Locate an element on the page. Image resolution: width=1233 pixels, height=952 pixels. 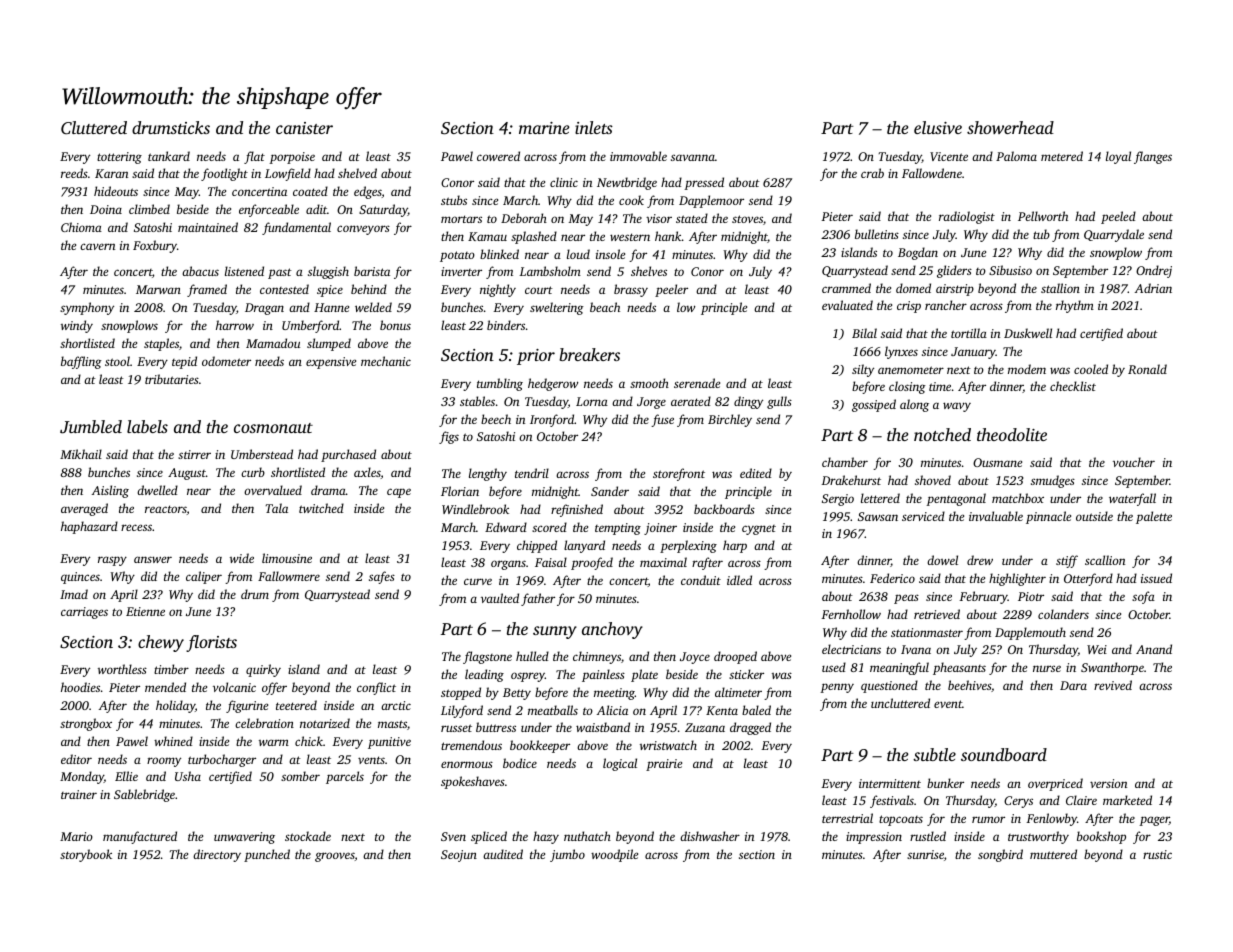
inlets is located at coordinates (594, 127).
